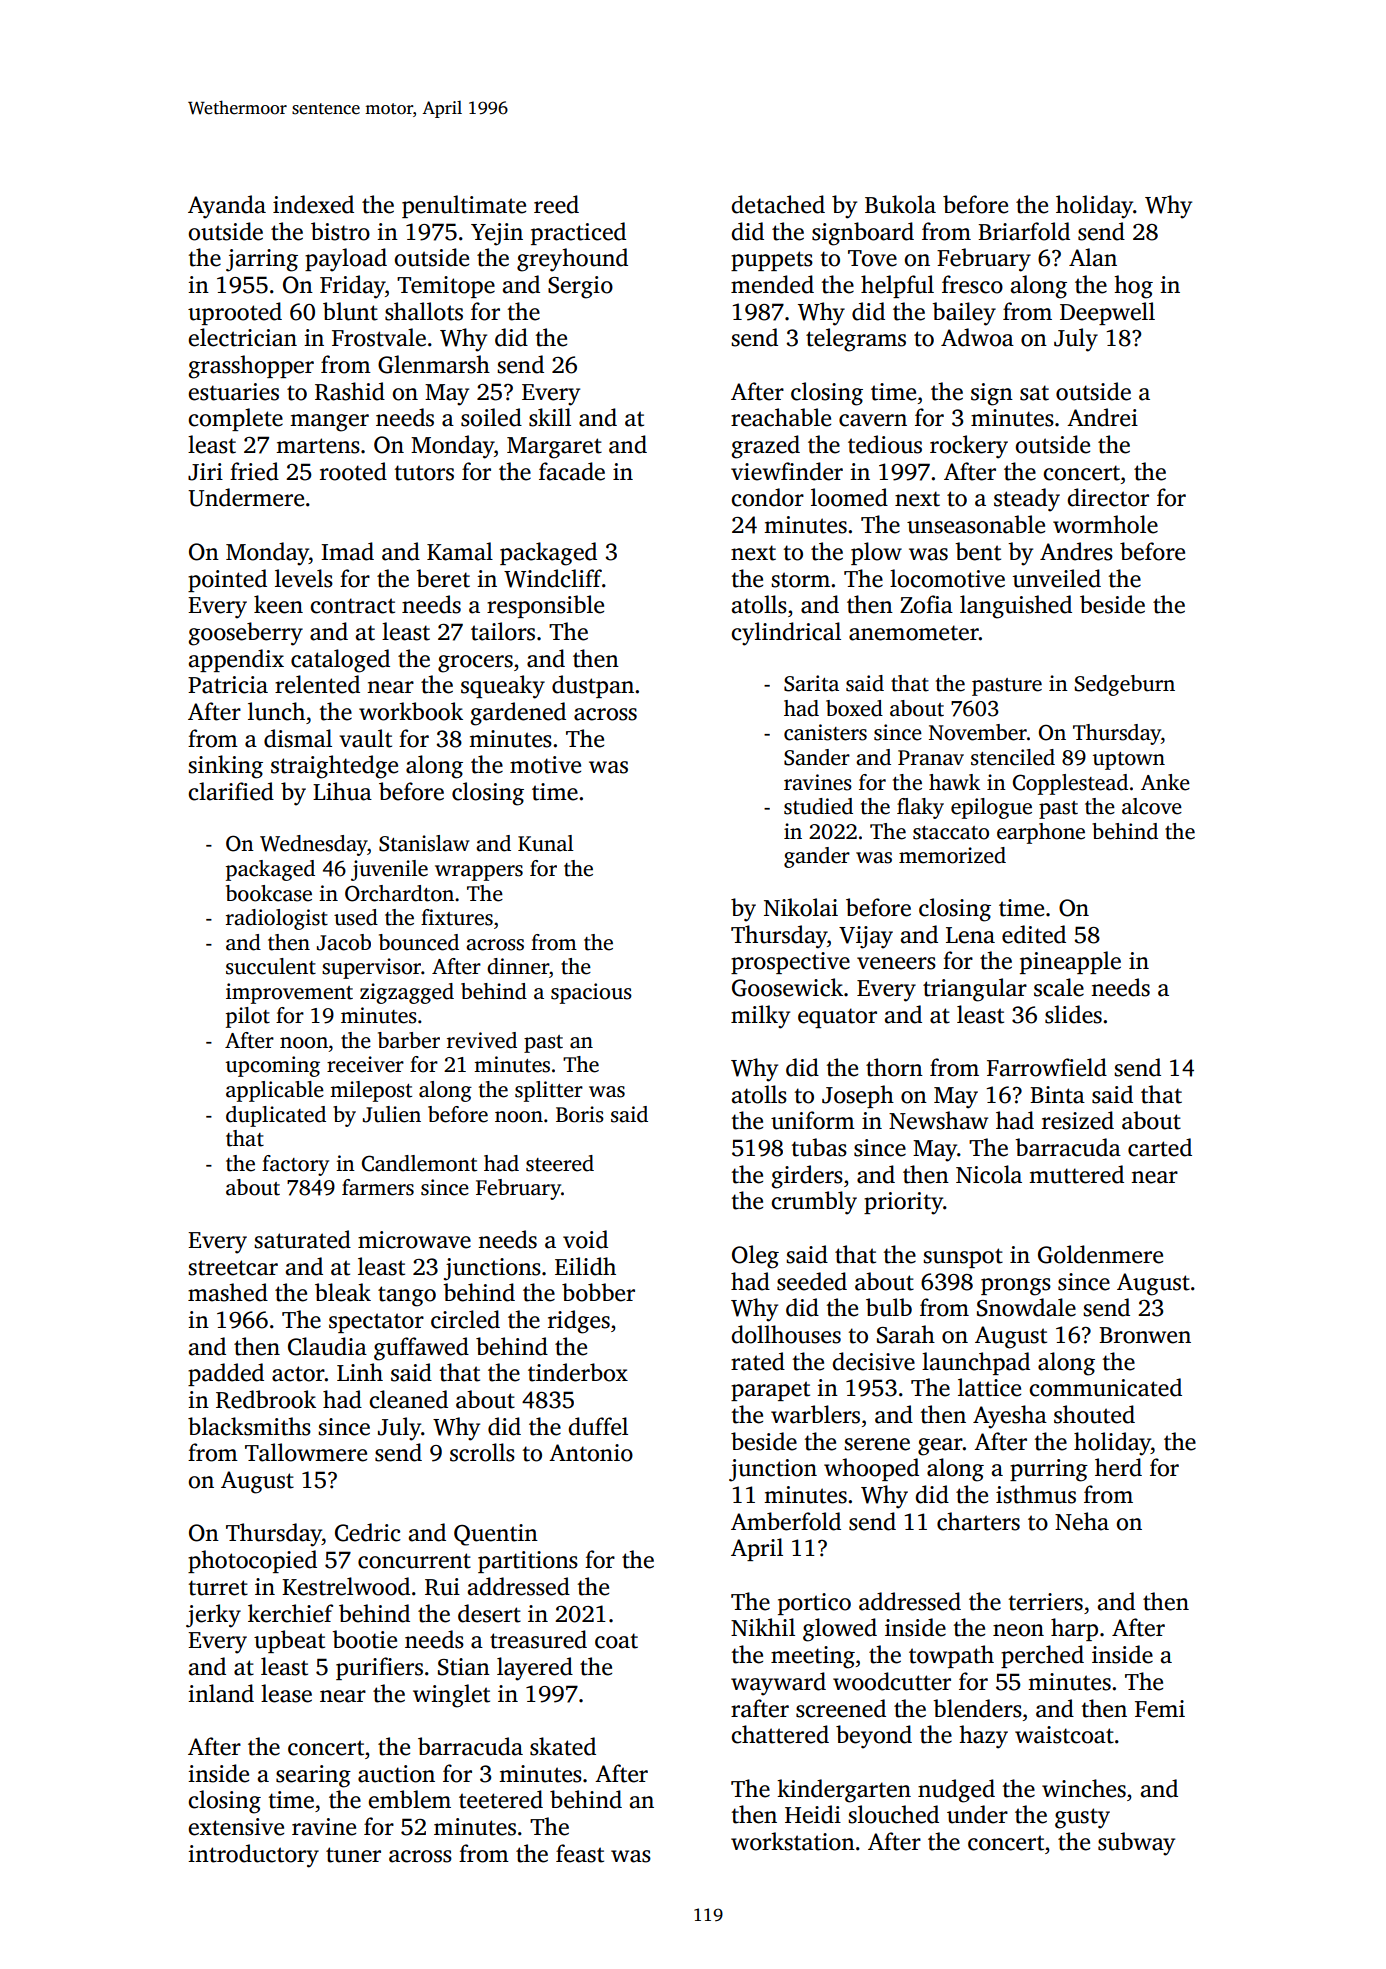  Describe the element at coordinates (770, 1391) in the screenshot. I see `parapet` at that location.
